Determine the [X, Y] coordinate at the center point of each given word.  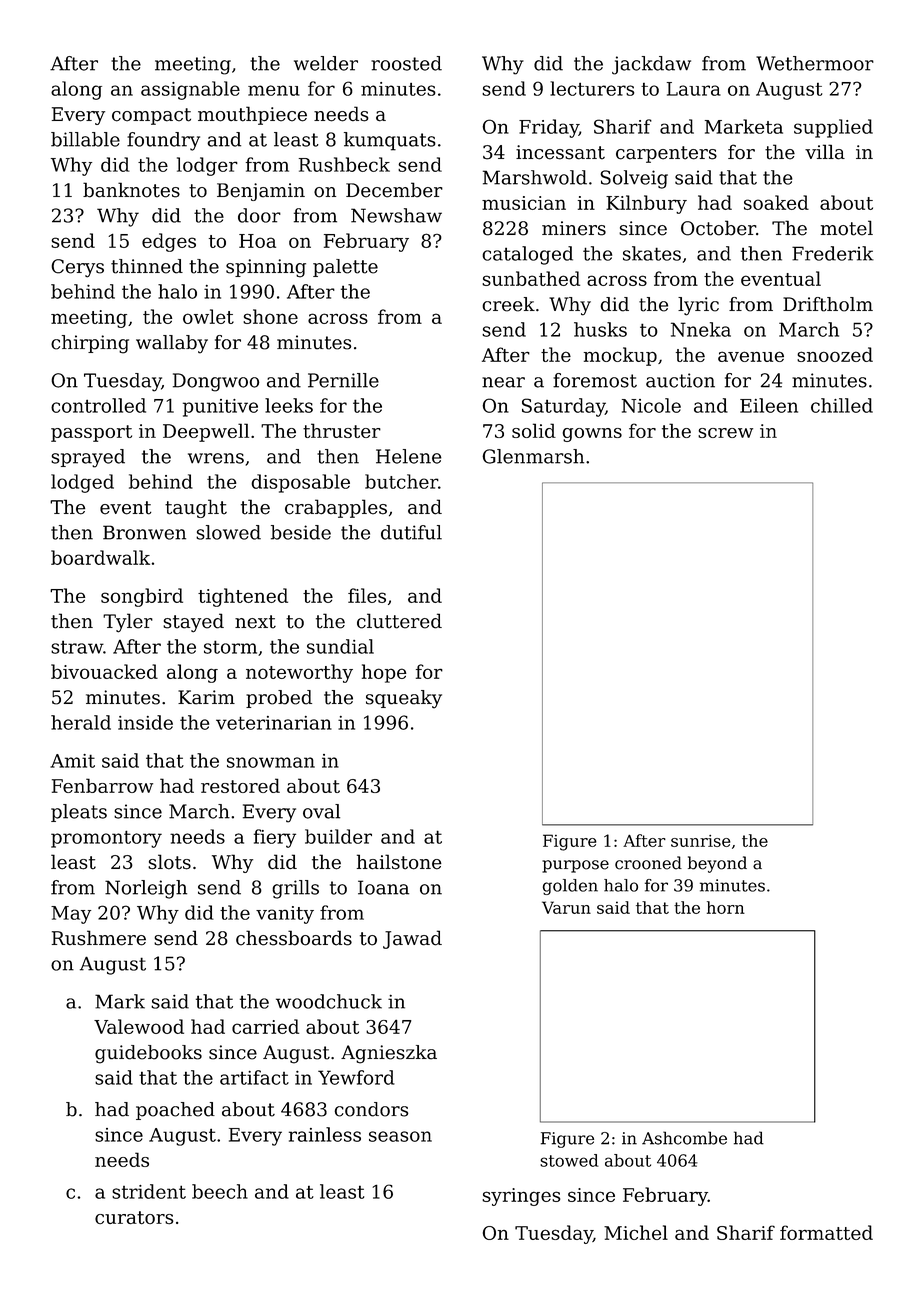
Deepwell [206, 432]
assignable [190, 90]
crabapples [336, 508]
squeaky [404, 699]
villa [825, 152]
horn [726, 907]
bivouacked [104, 671]
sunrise [700, 841]
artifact [254, 1077]
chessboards [294, 938]
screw [725, 433]
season [400, 1136]
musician [524, 203]
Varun [566, 907]
